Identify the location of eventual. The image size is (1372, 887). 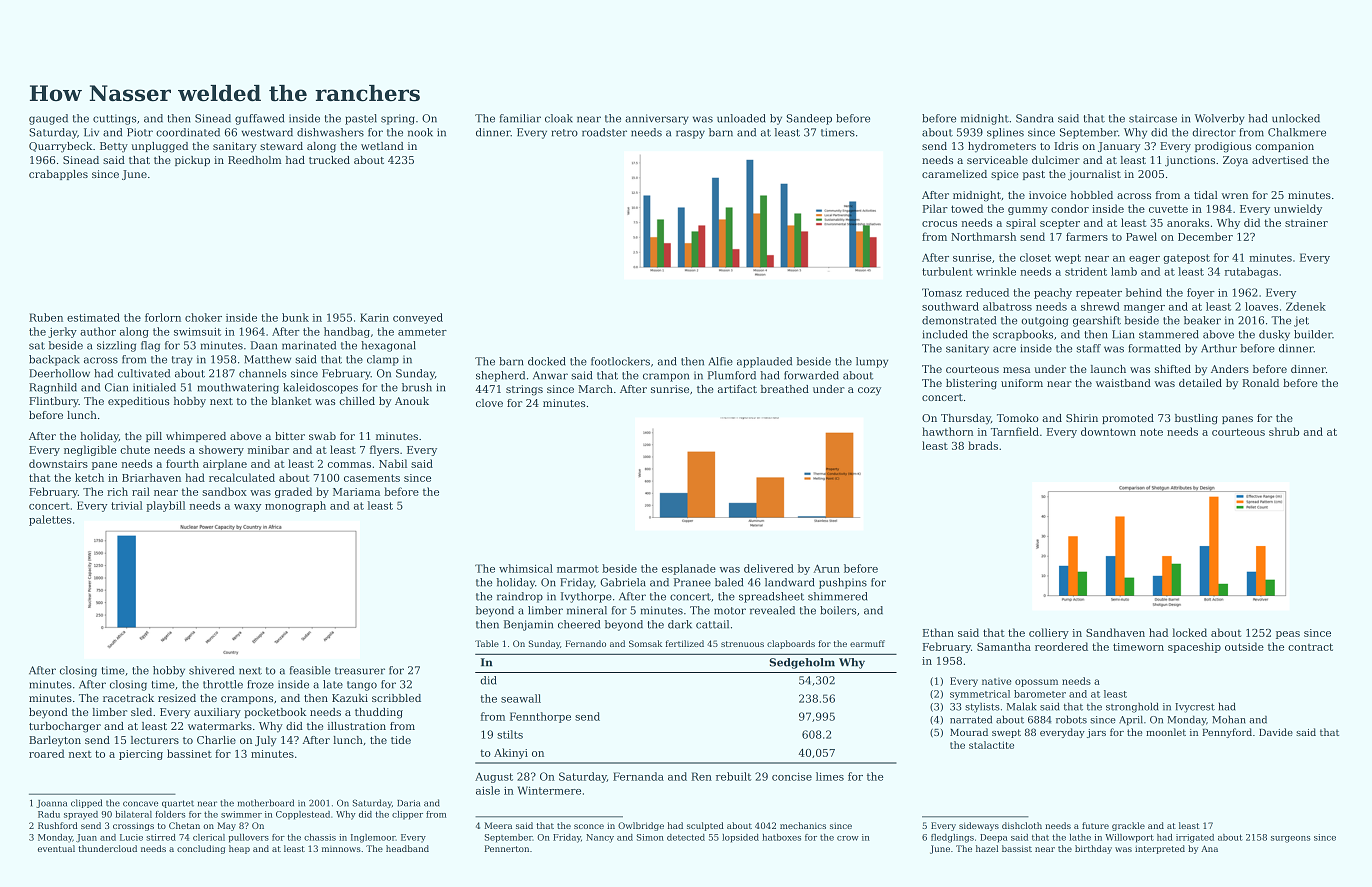
(56, 848).
